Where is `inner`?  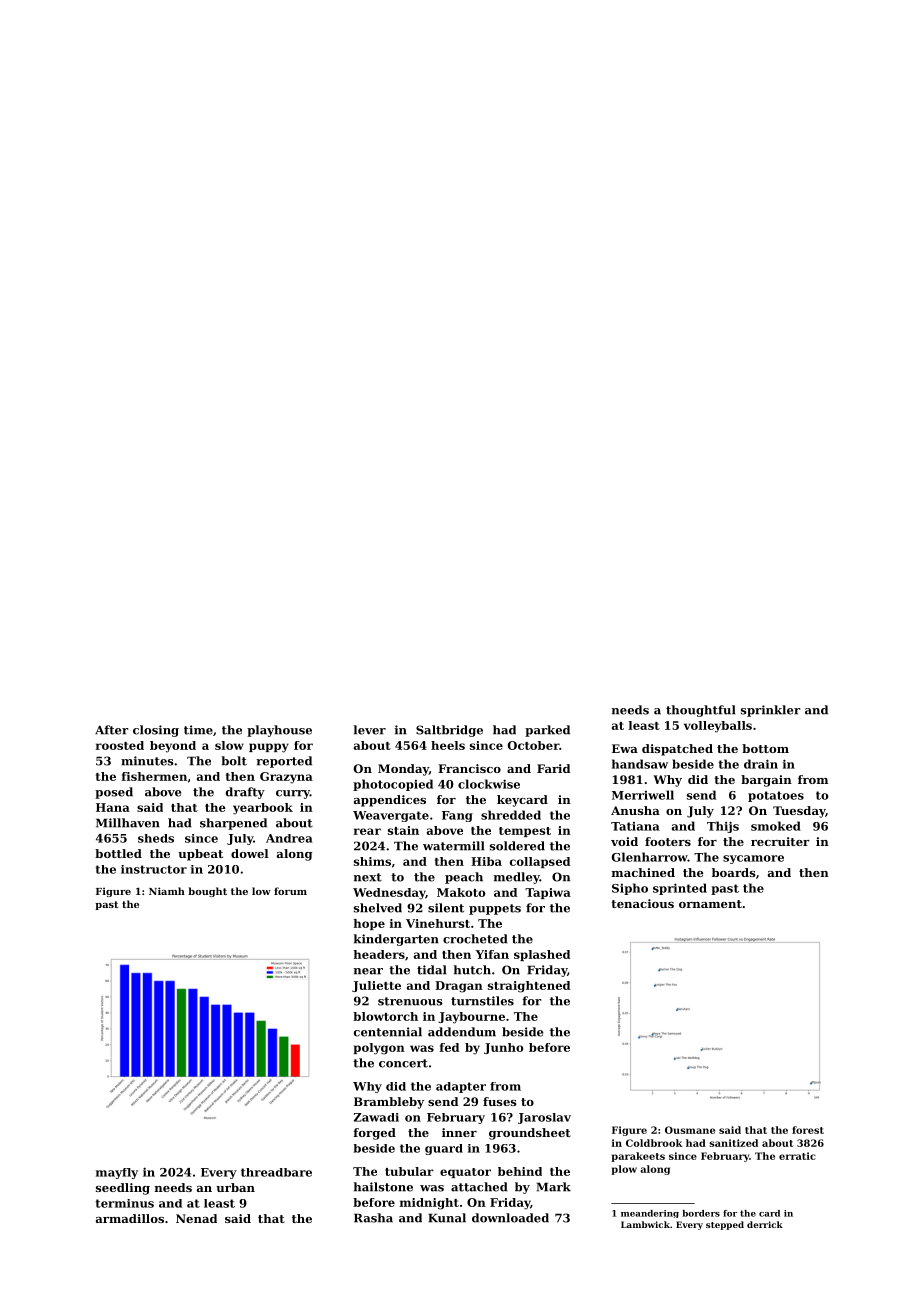
inner is located at coordinates (459, 1132).
